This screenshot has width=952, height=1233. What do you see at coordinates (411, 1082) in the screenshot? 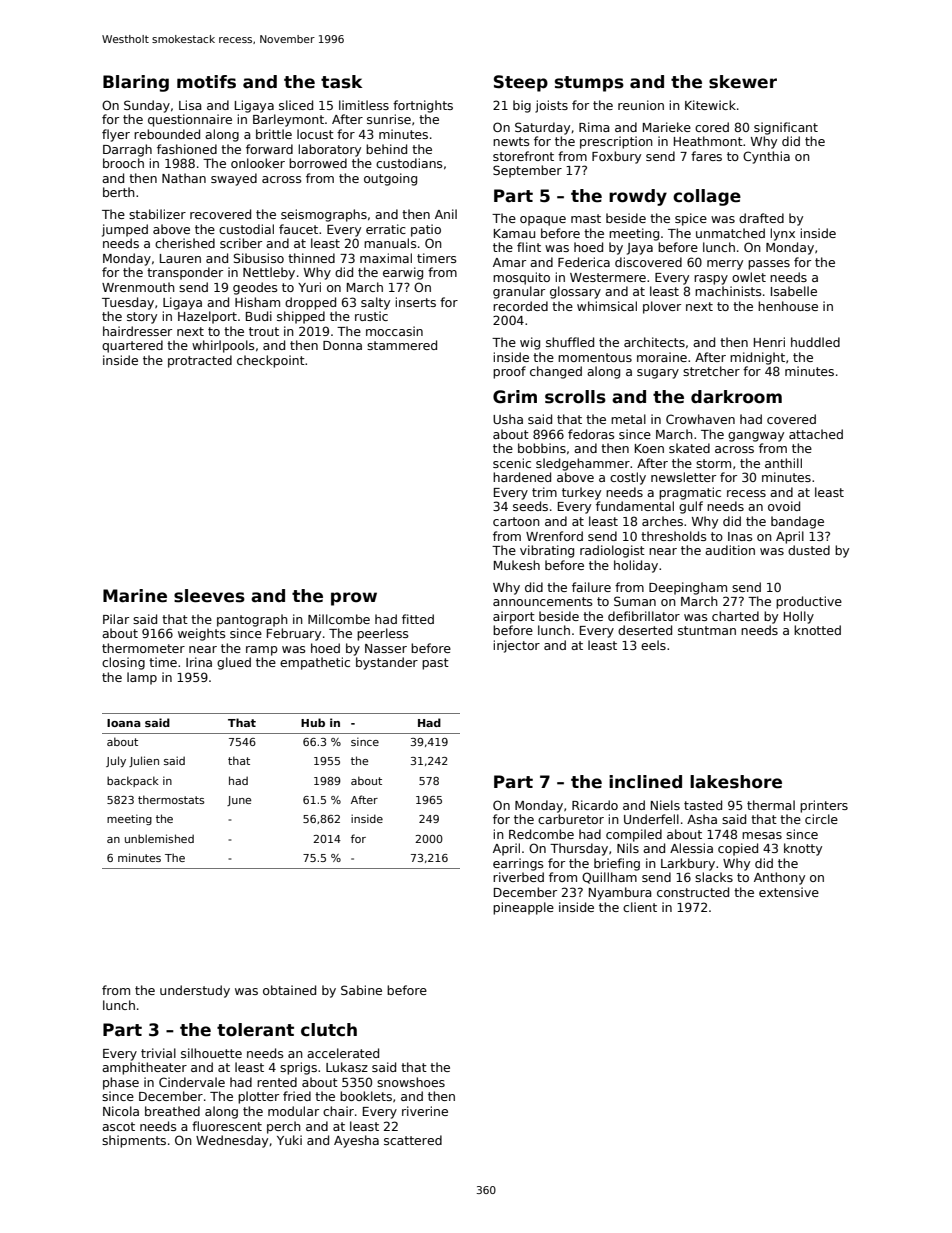
I see `snowshoes` at bounding box center [411, 1082].
